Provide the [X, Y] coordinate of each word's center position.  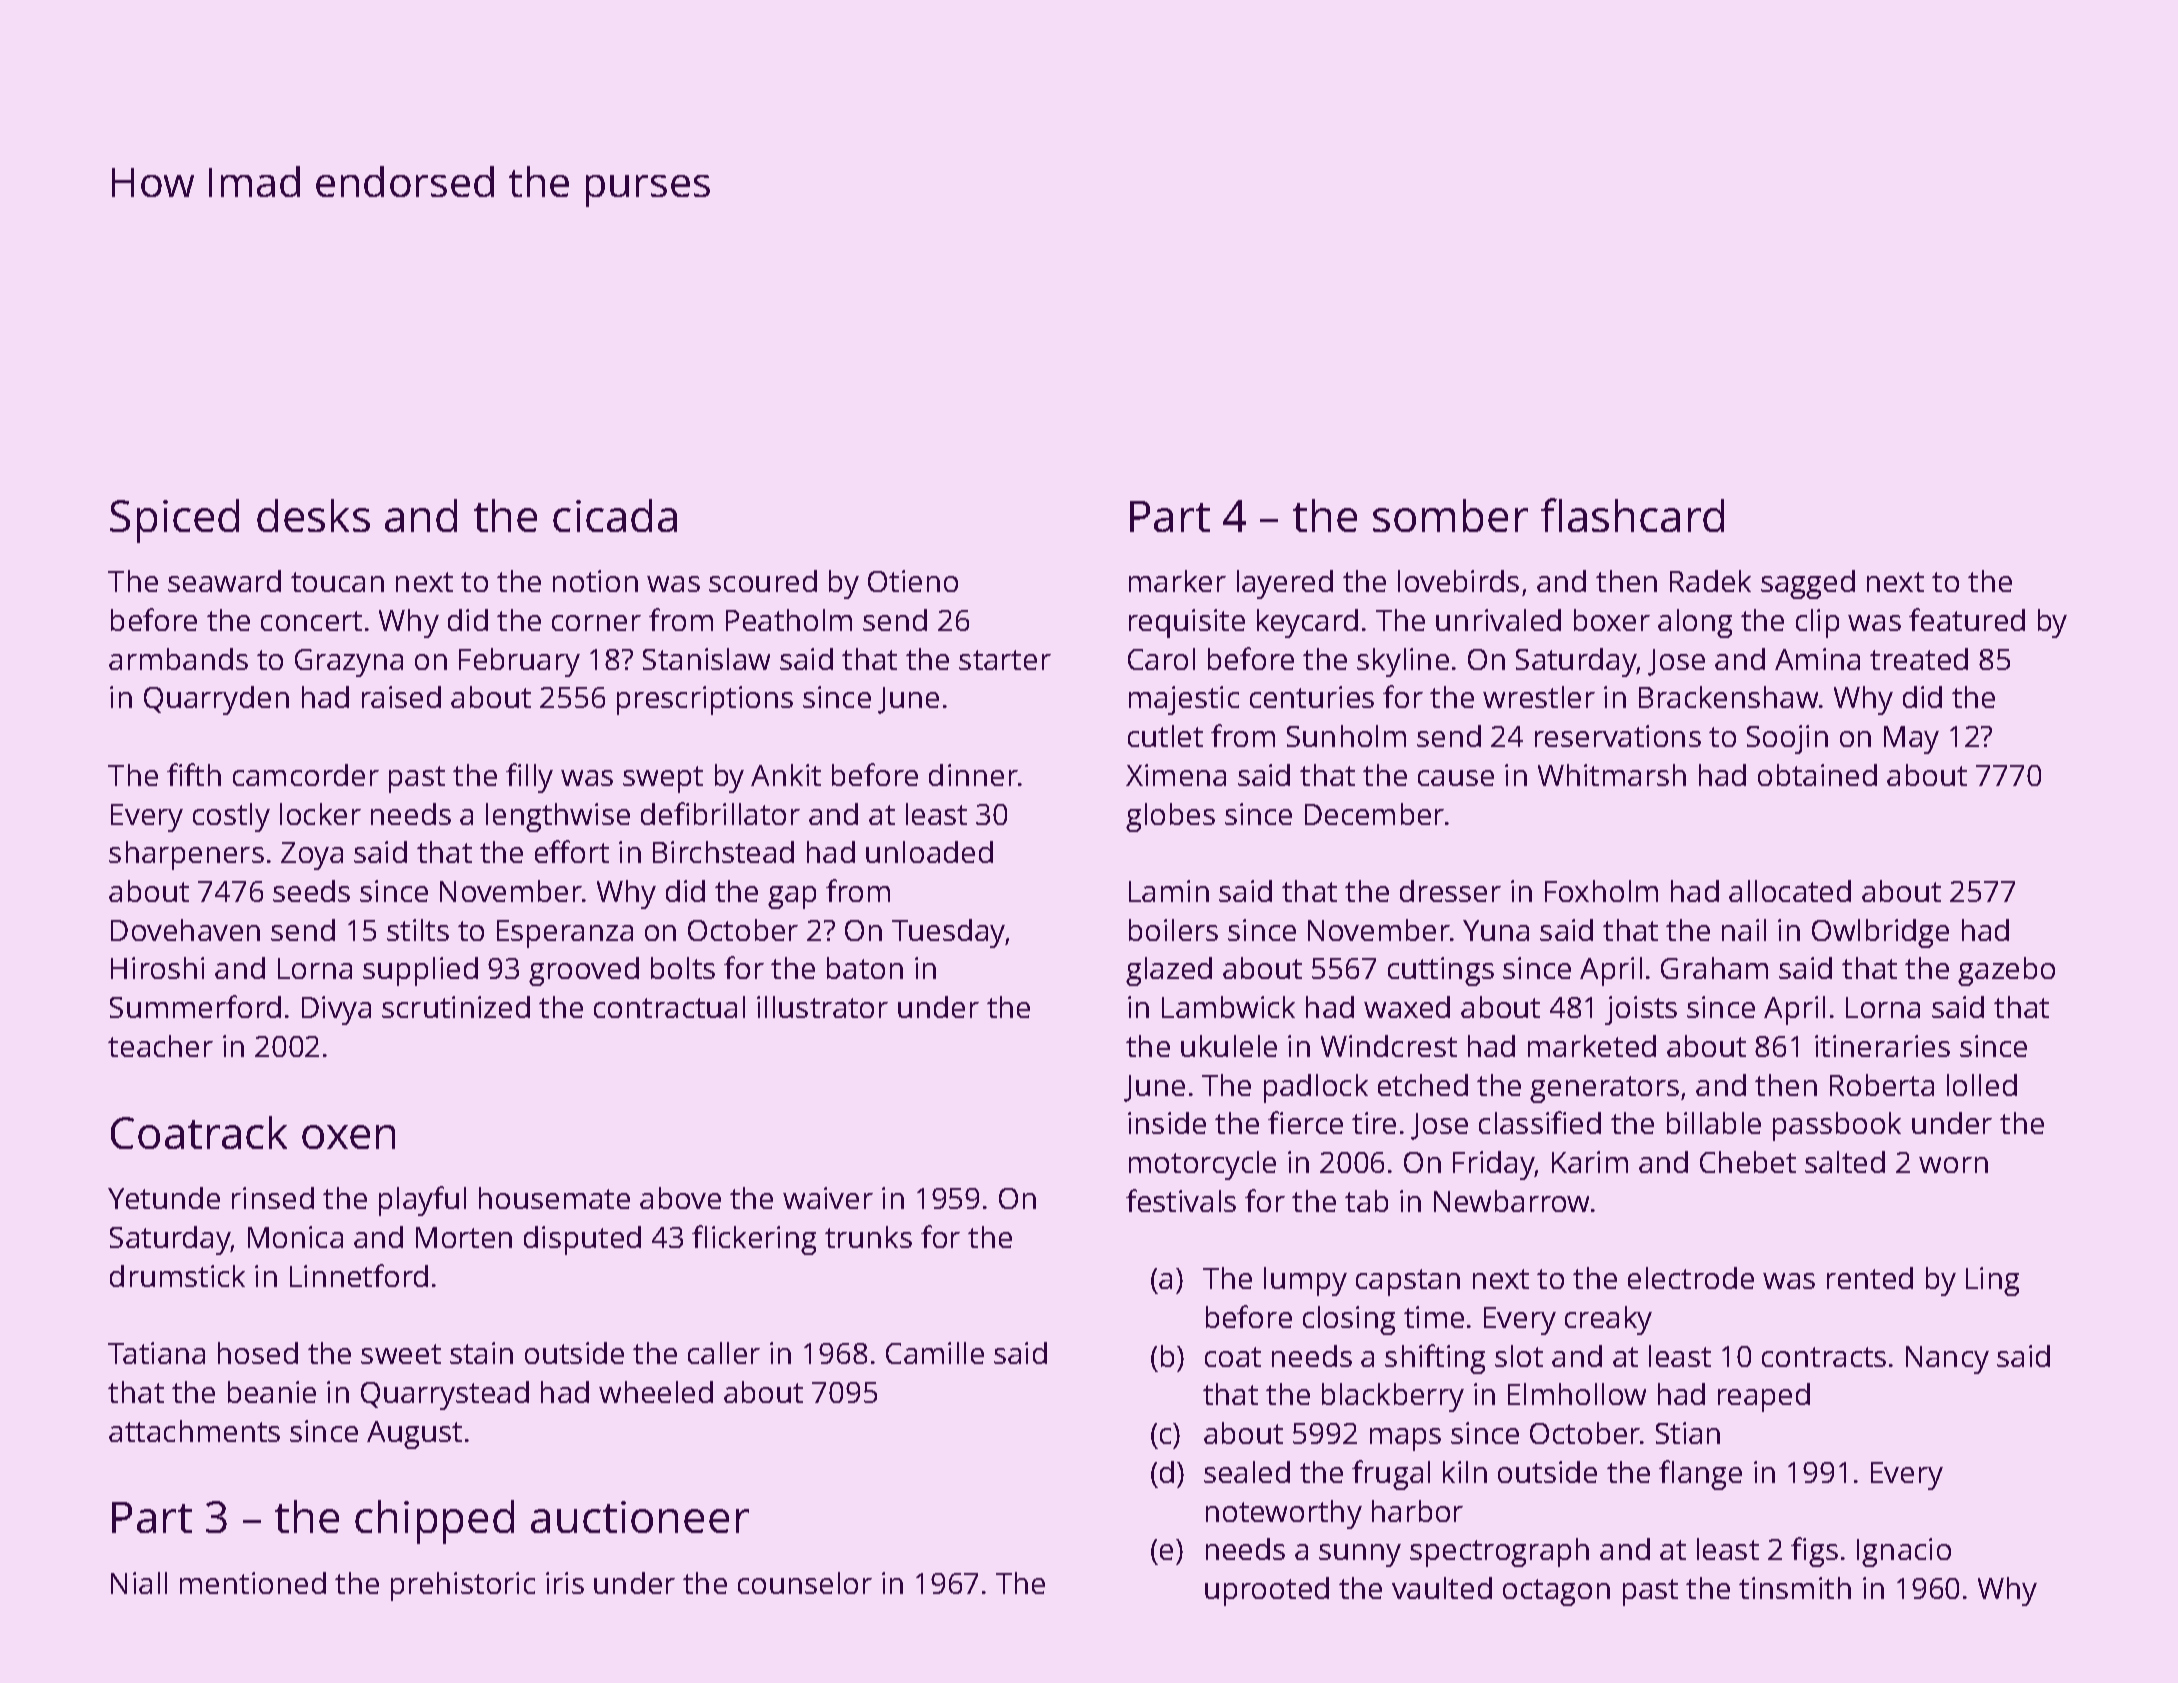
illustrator [822, 1007]
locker [320, 814]
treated [1919, 659]
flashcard [1632, 515]
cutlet [1165, 736]
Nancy [1947, 1360]
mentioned [253, 1583]
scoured [763, 581]
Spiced [174, 521]
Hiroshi [157, 968]
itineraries [1882, 1046]
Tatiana [156, 1353]
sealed [1247, 1472]
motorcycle [1202, 1165]
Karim [1590, 1162]
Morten [464, 1237]
